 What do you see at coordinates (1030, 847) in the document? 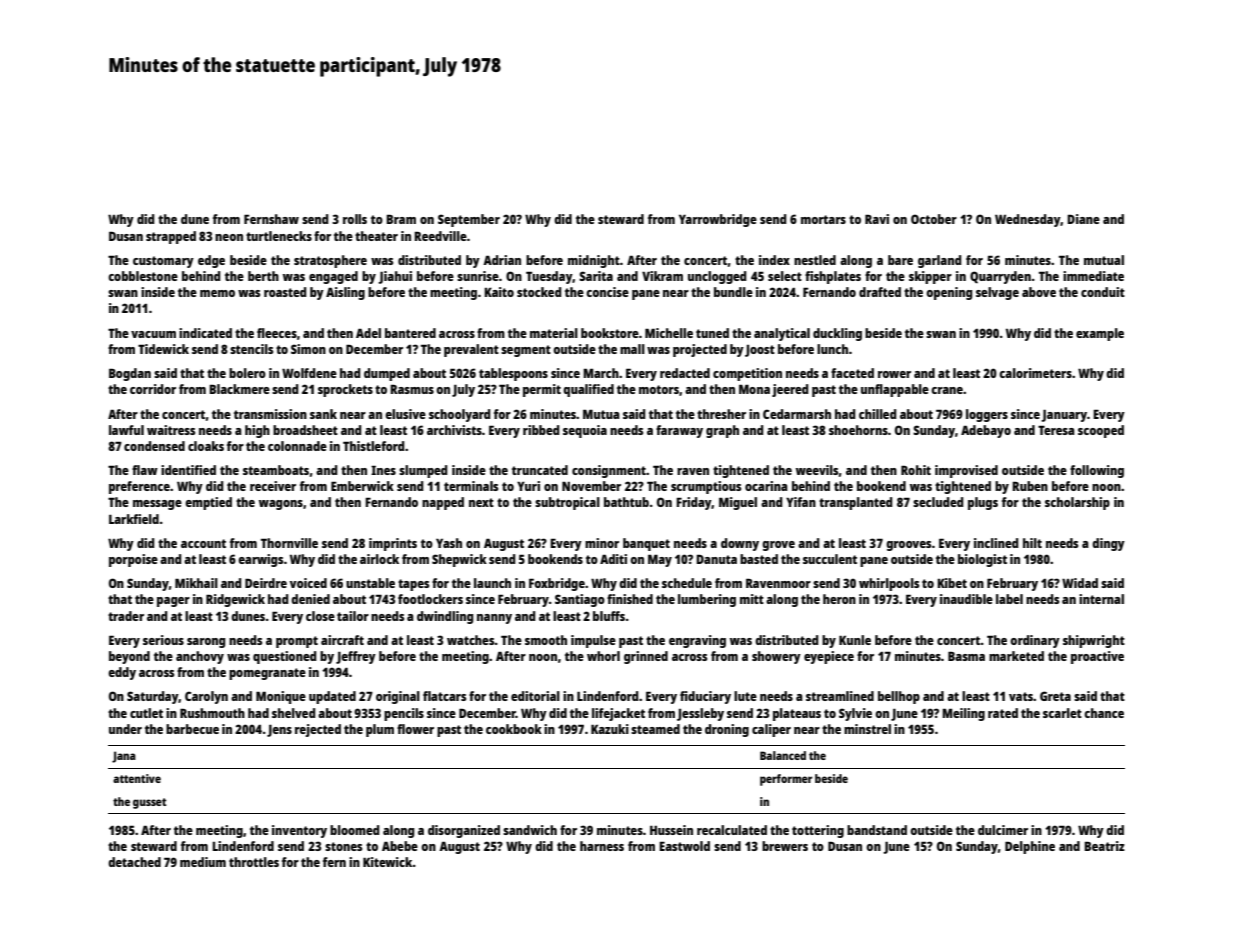
I see `Delphine` at bounding box center [1030, 847].
